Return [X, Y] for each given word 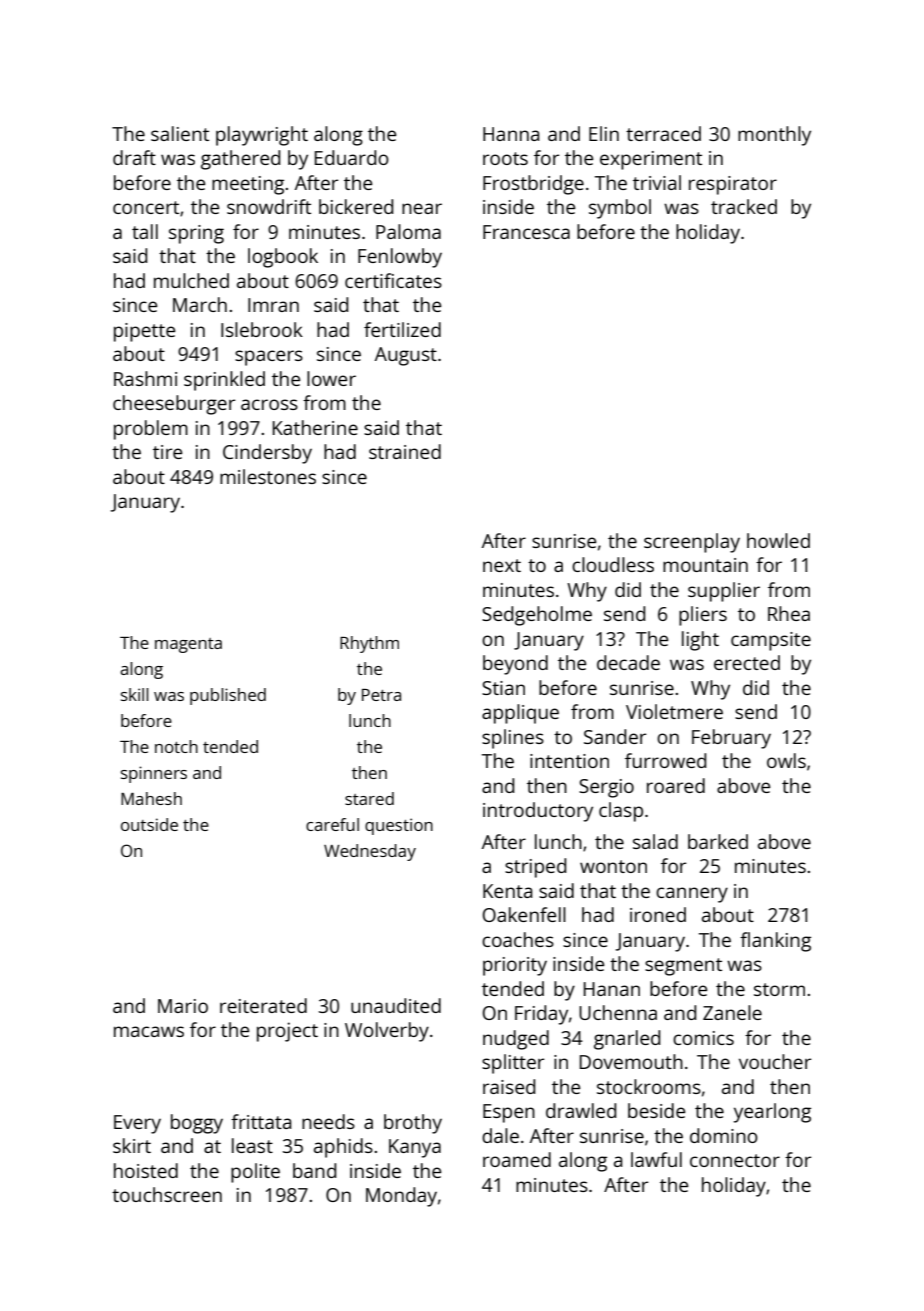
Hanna [511, 134]
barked [718, 841]
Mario [183, 1006]
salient [180, 133]
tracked [744, 206]
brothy [413, 1124]
